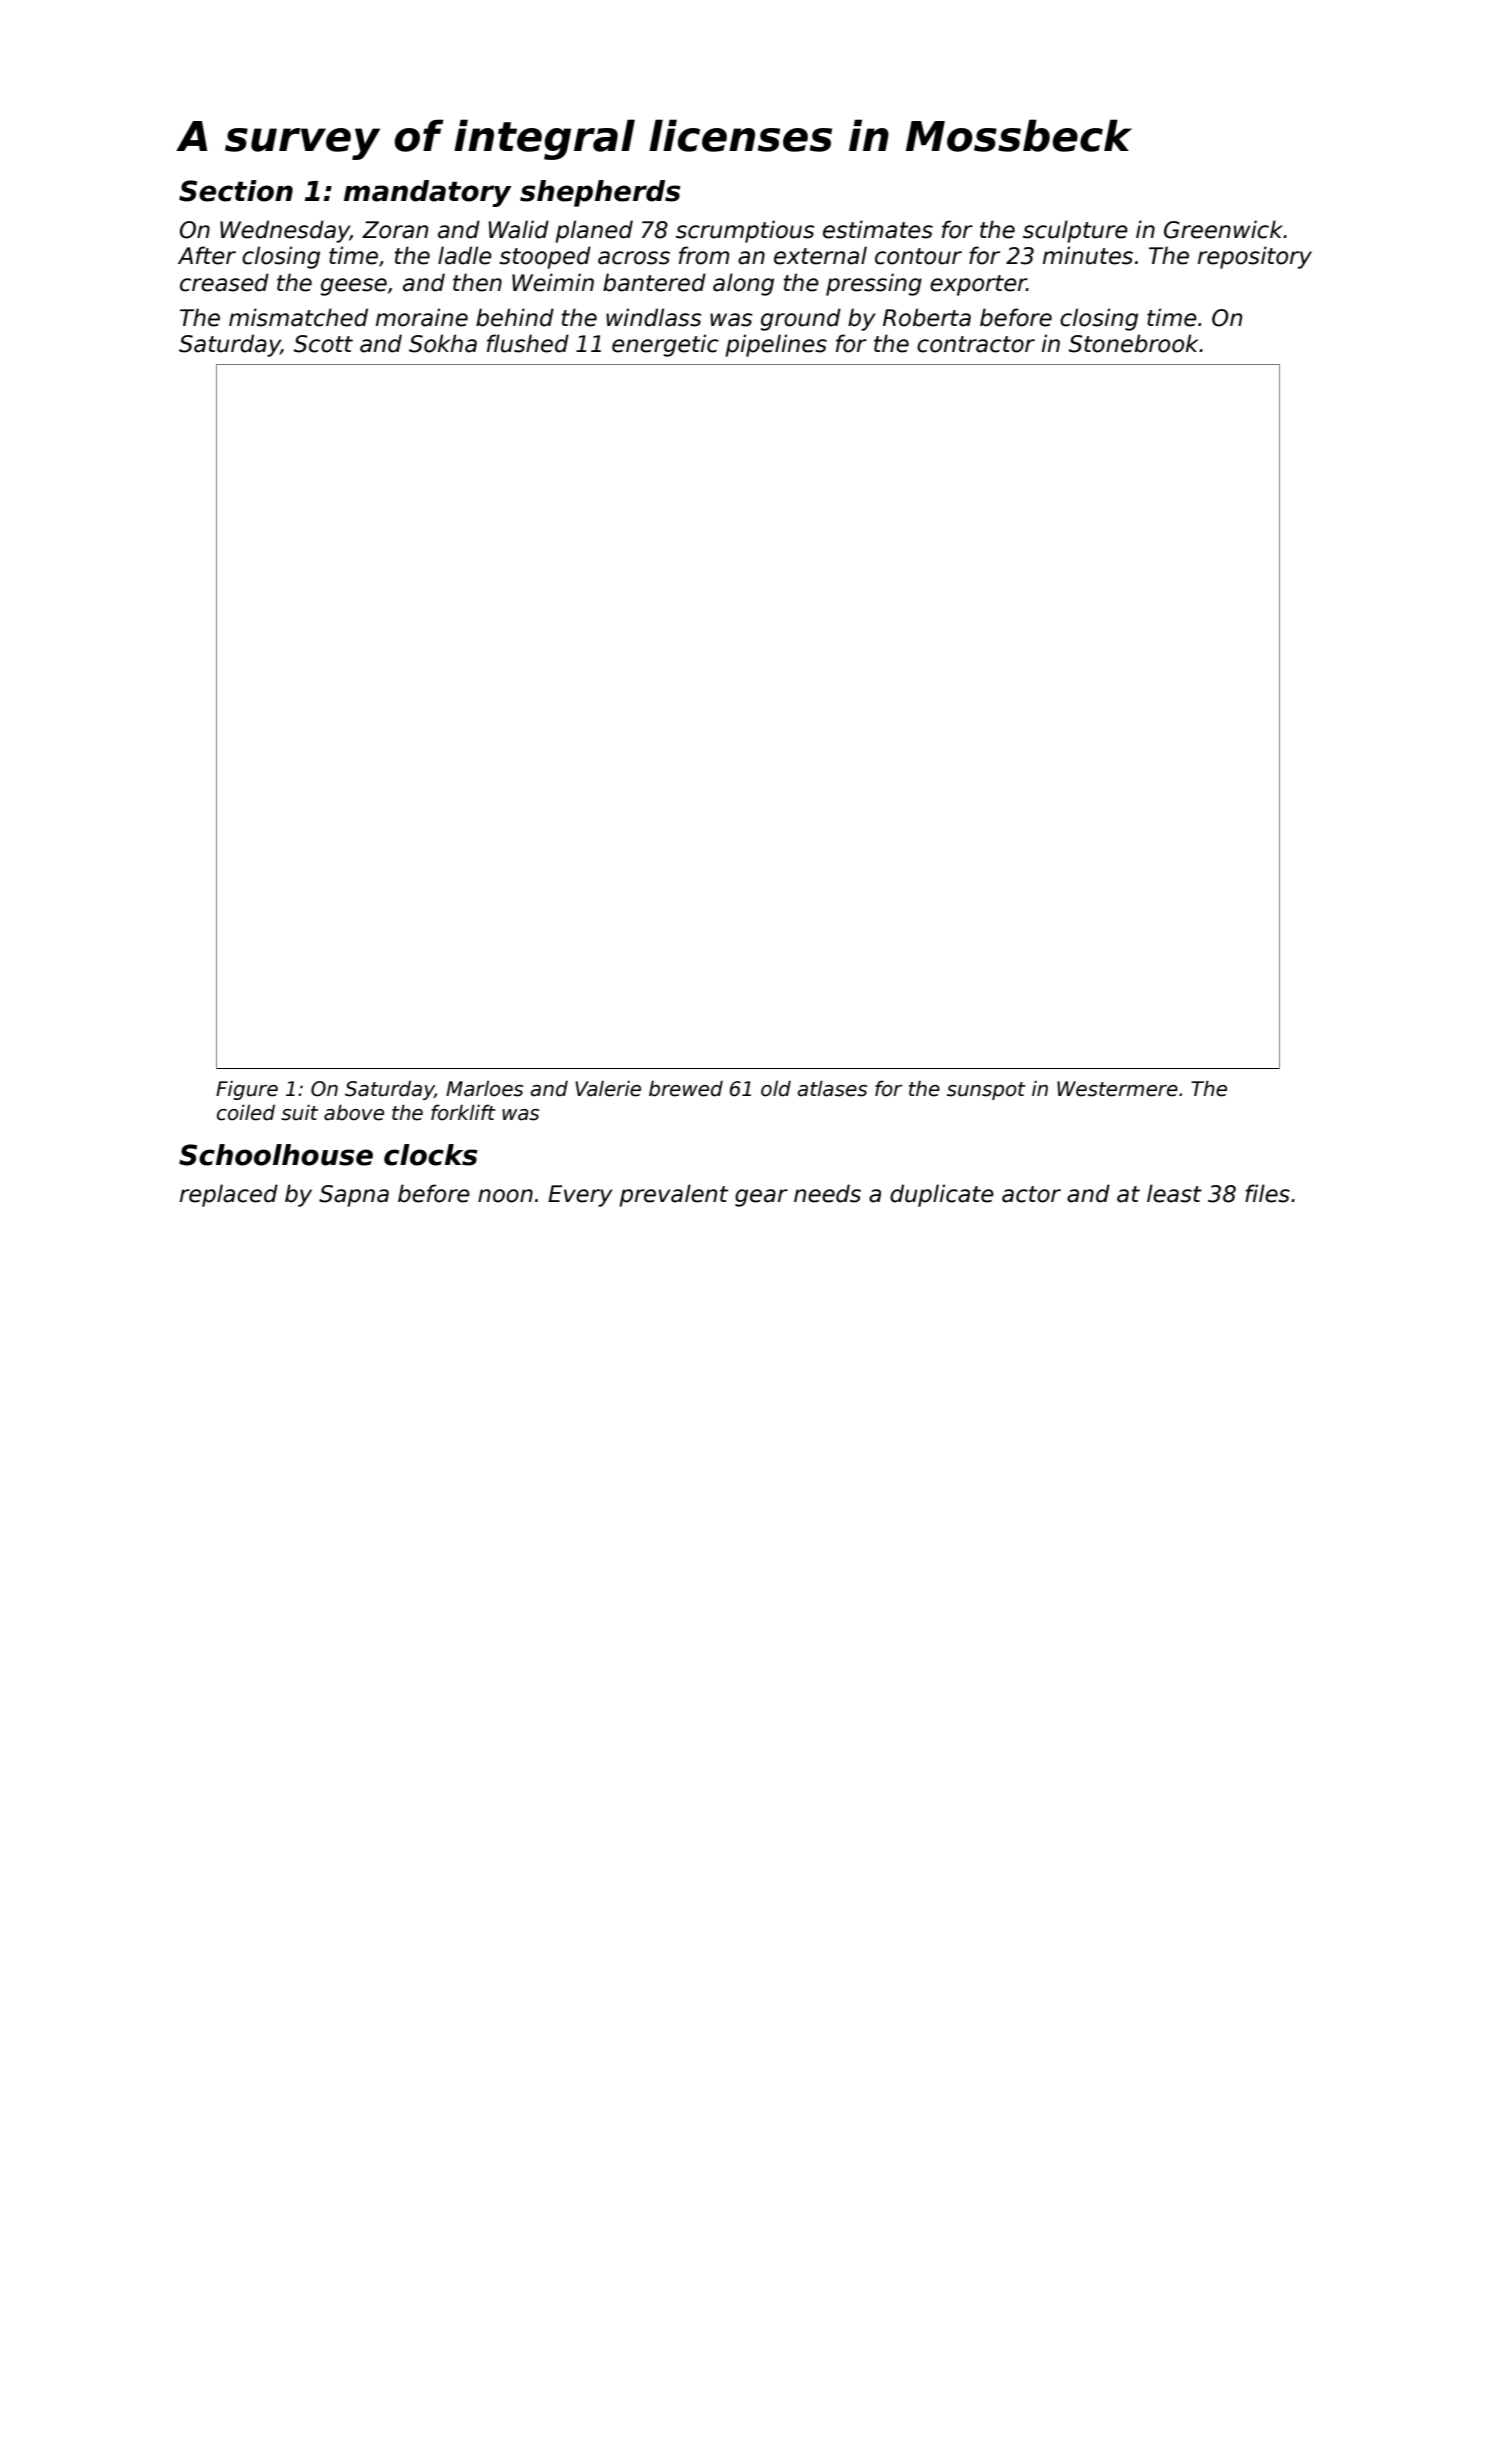  I want to click on scrumptious, so click(745, 231).
